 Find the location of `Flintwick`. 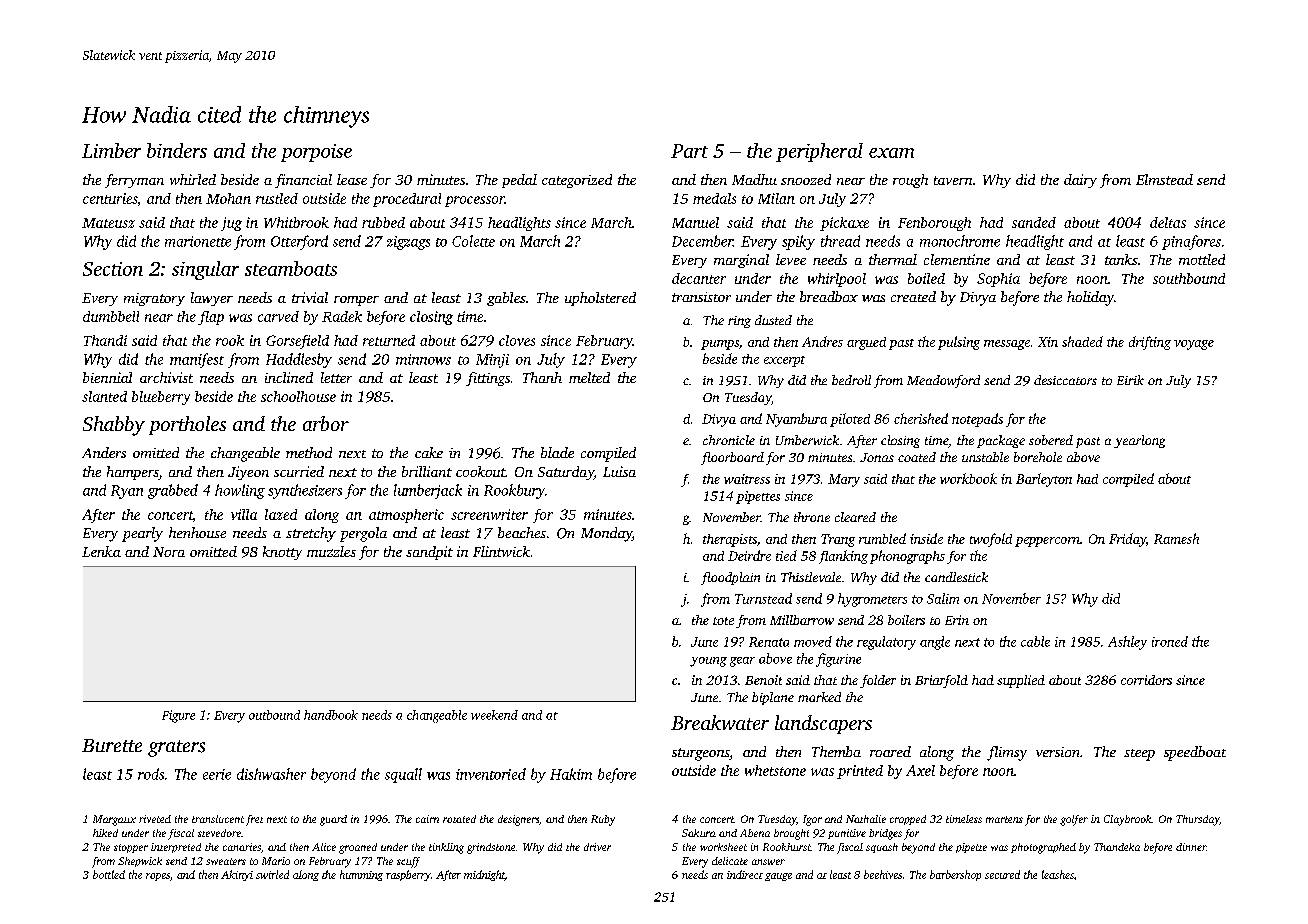

Flintwick is located at coordinates (501, 551).
